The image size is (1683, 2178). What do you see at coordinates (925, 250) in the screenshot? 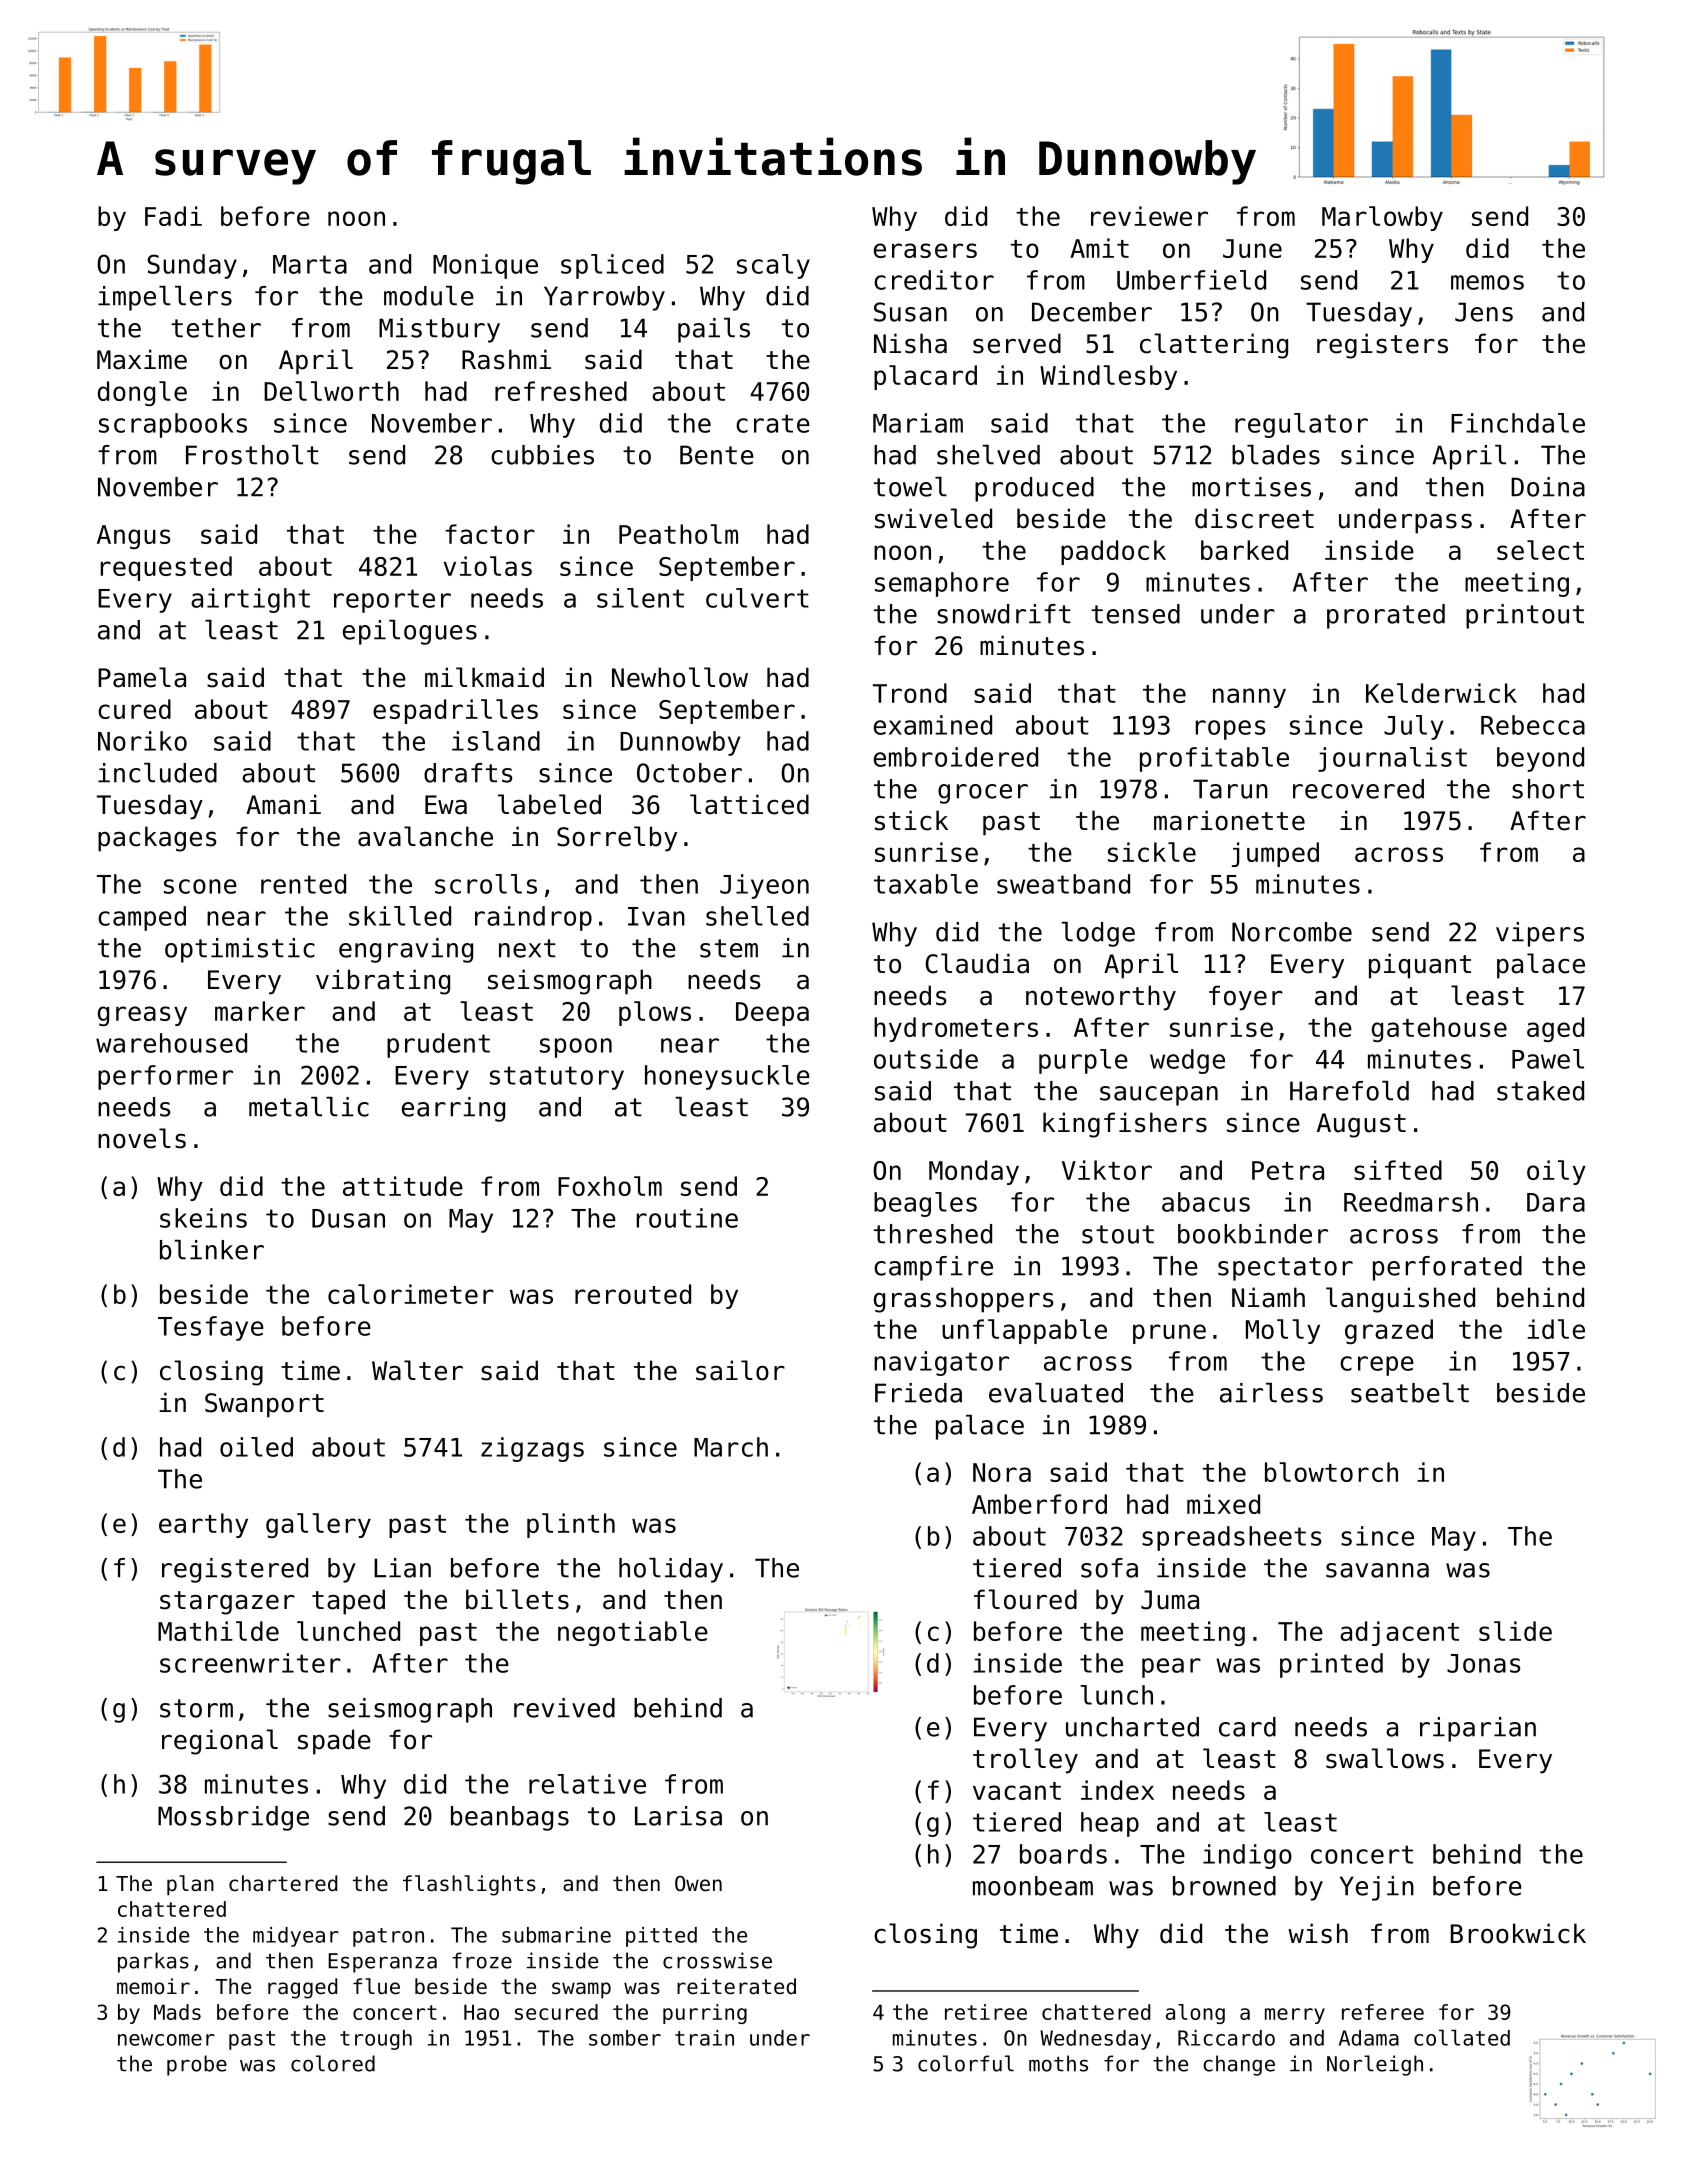
I see `erasers` at bounding box center [925, 250].
